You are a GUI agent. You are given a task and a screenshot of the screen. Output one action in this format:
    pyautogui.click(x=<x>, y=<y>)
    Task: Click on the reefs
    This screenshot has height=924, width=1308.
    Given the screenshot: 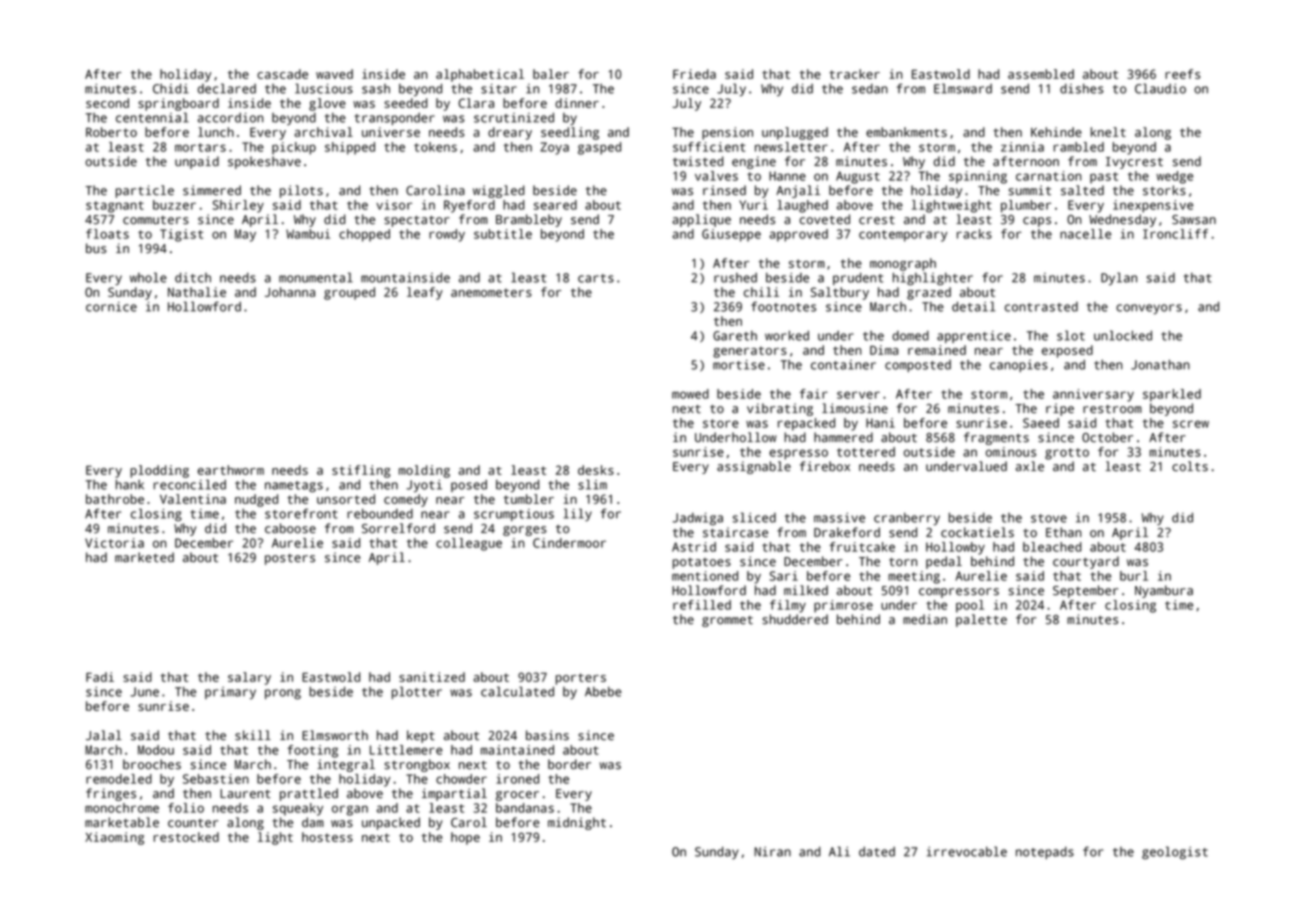 What is the action you would take?
    pyautogui.click(x=1182, y=74)
